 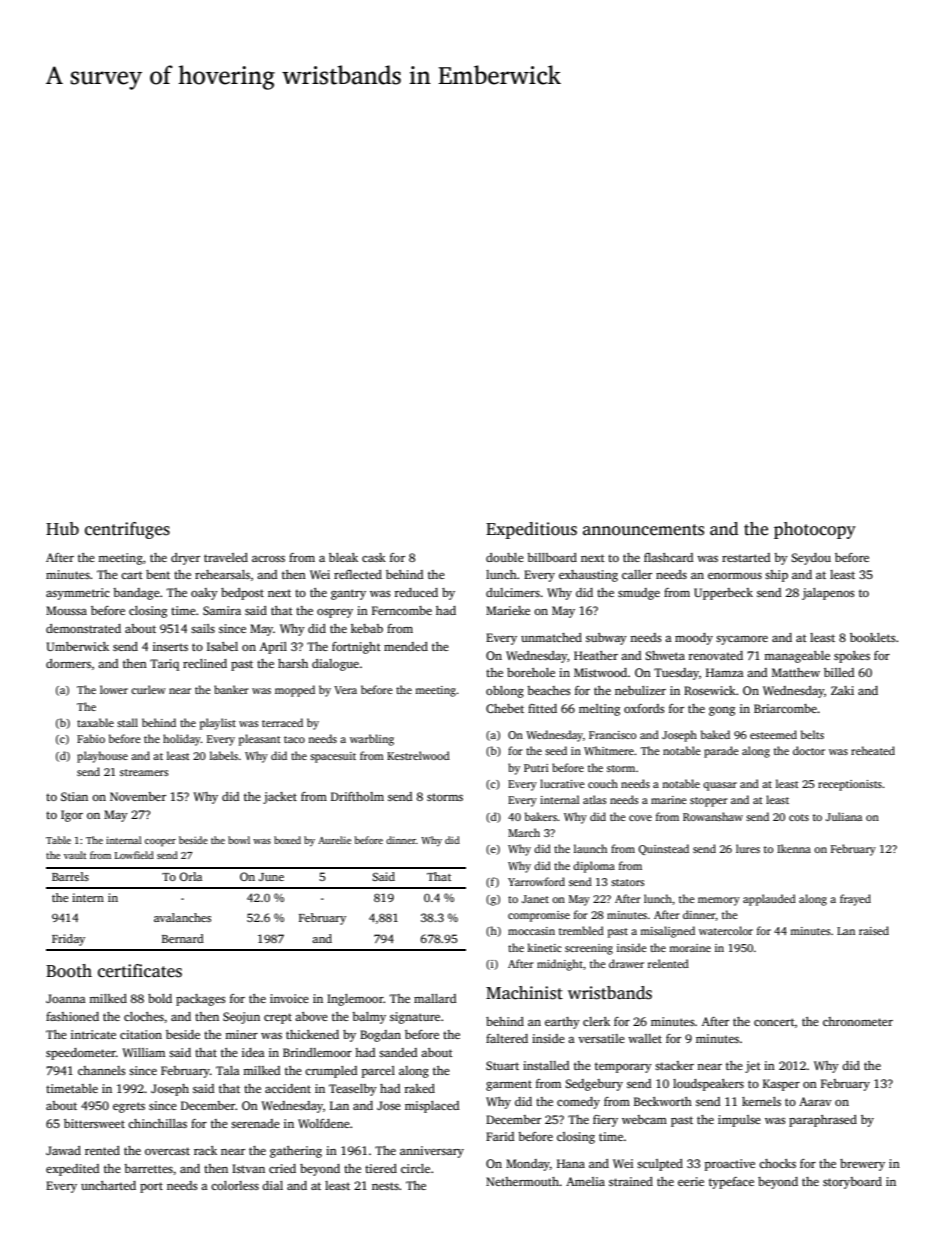 What do you see at coordinates (418, 755) in the screenshot?
I see `Kestrelwood` at bounding box center [418, 755].
